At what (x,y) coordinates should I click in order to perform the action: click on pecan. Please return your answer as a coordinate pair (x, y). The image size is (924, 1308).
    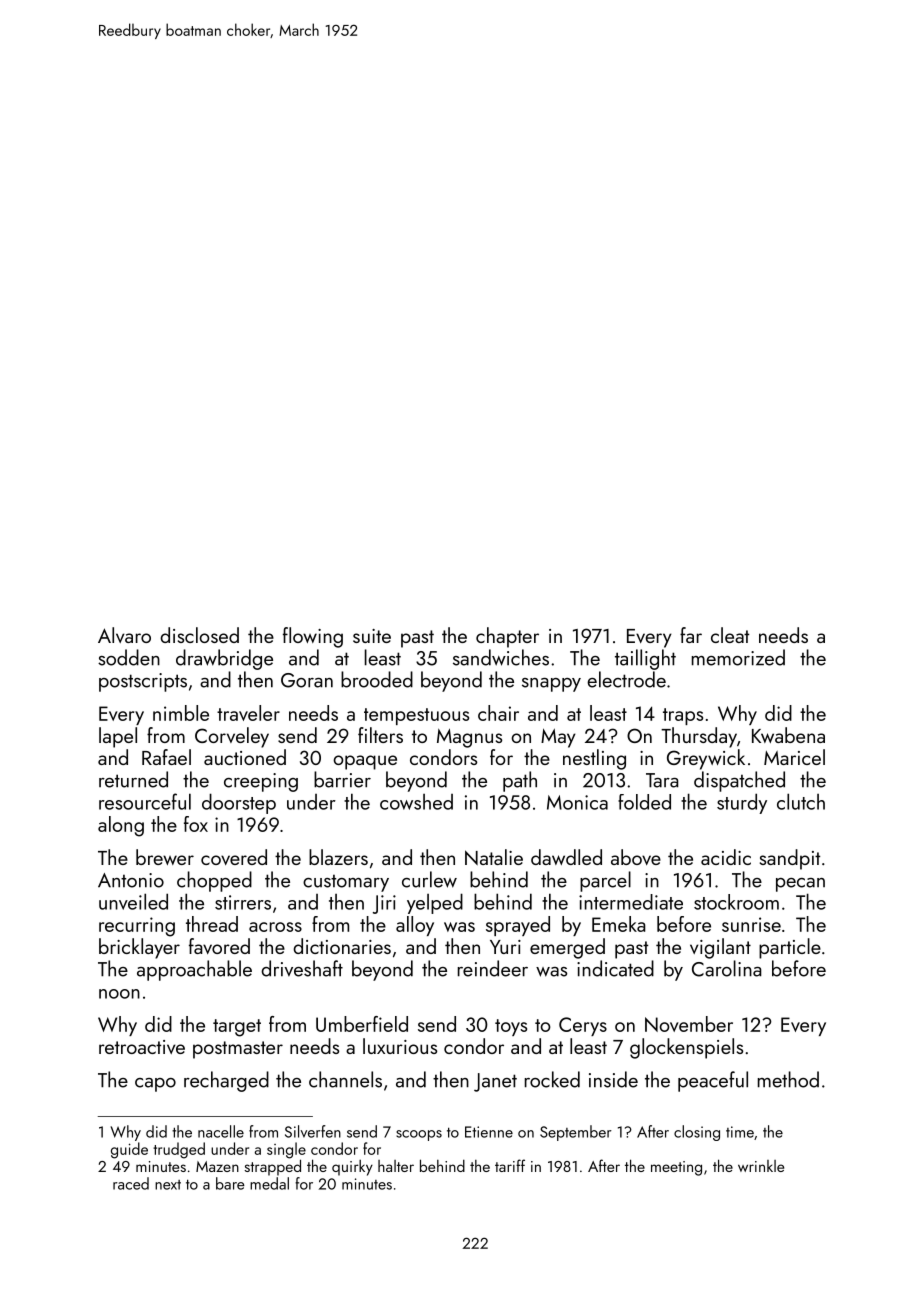
    Looking at the image, I should click on (800, 885).
